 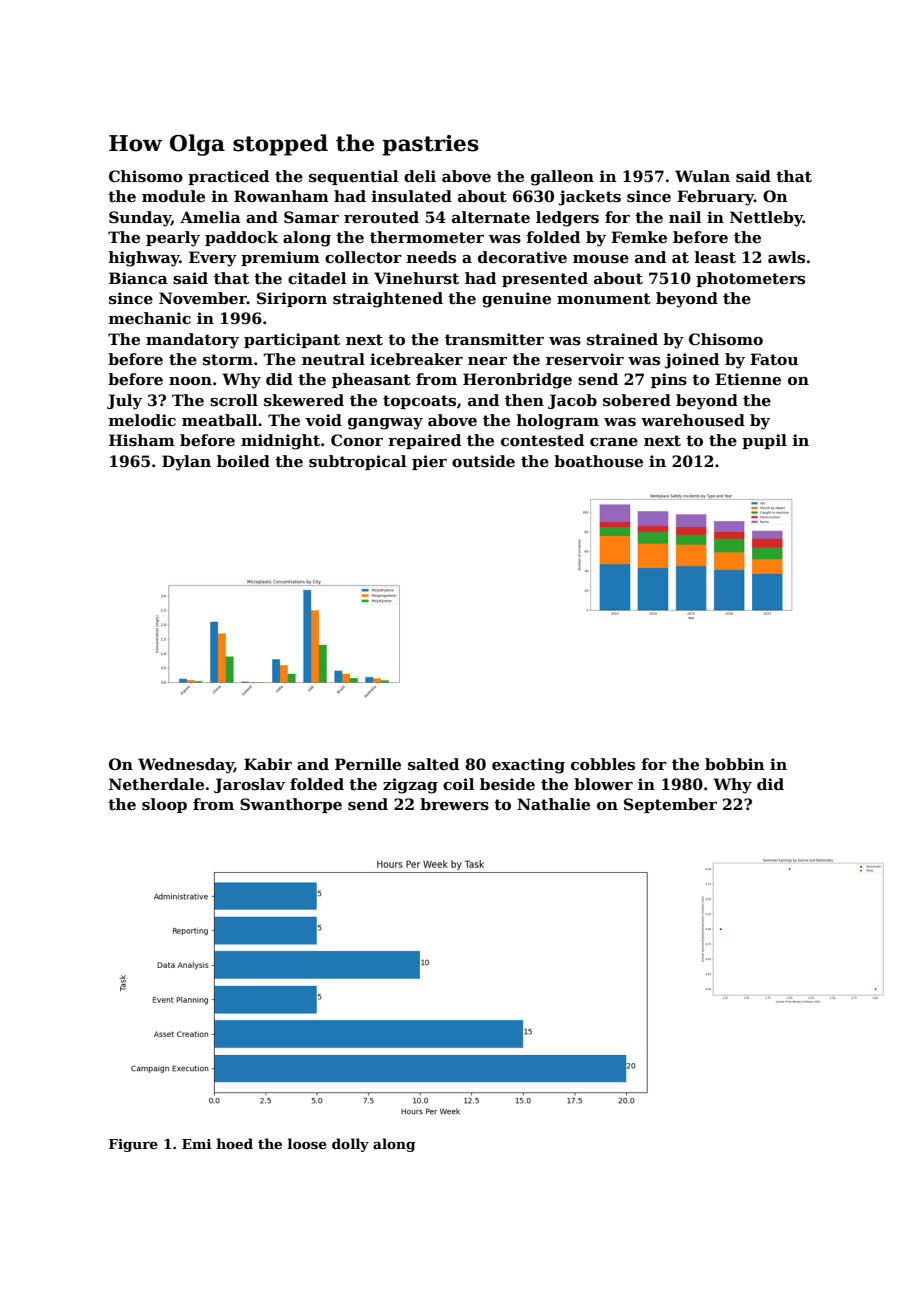 I want to click on sloop, so click(x=164, y=805).
